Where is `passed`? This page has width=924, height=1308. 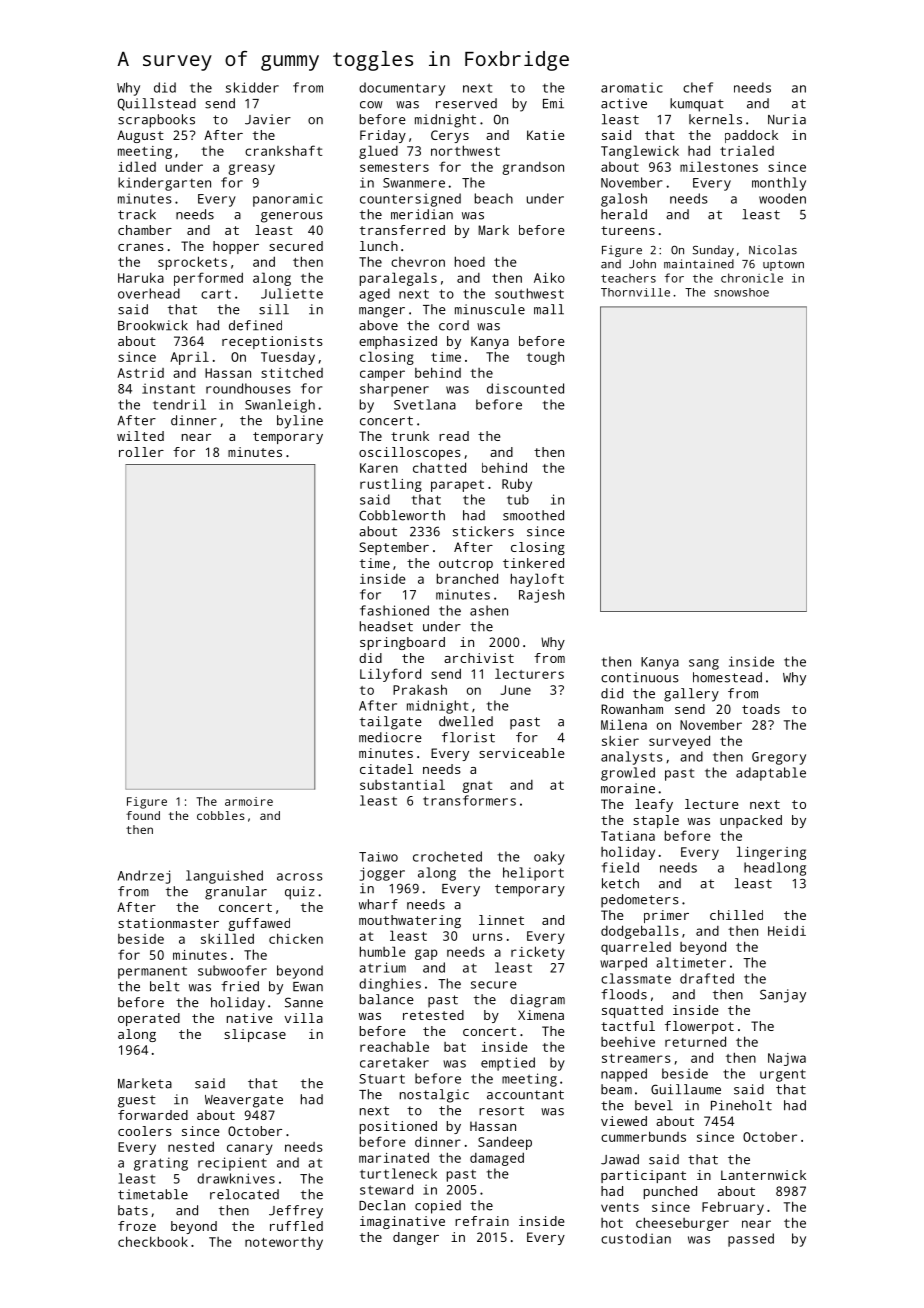
passed is located at coordinates (751, 1240).
